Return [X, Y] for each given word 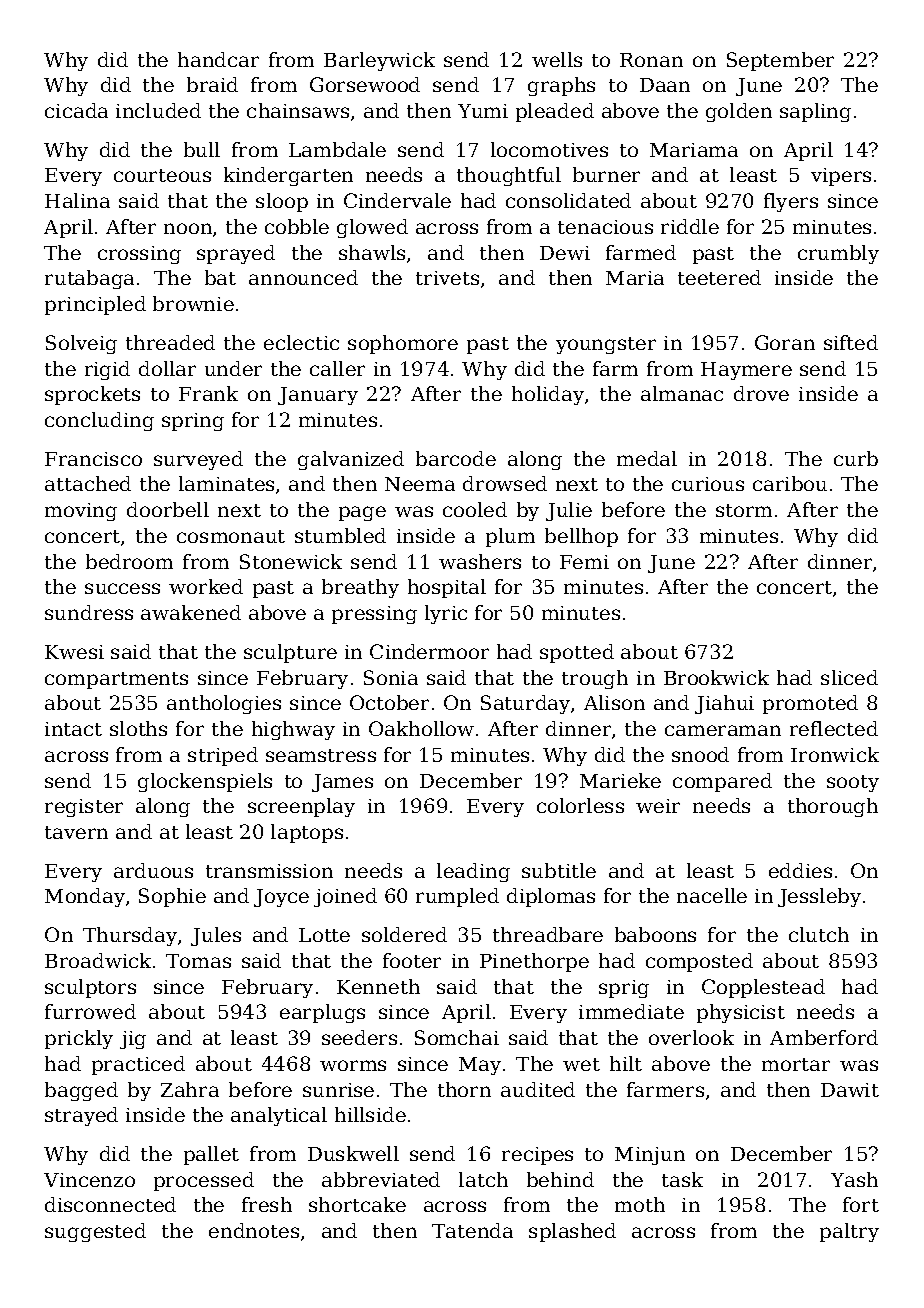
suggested [95, 1232]
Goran [785, 342]
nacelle [712, 895]
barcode [456, 458]
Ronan [651, 60]
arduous [153, 870]
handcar [218, 59]
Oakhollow [421, 728]
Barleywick [379, 61]
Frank [208, 393]
